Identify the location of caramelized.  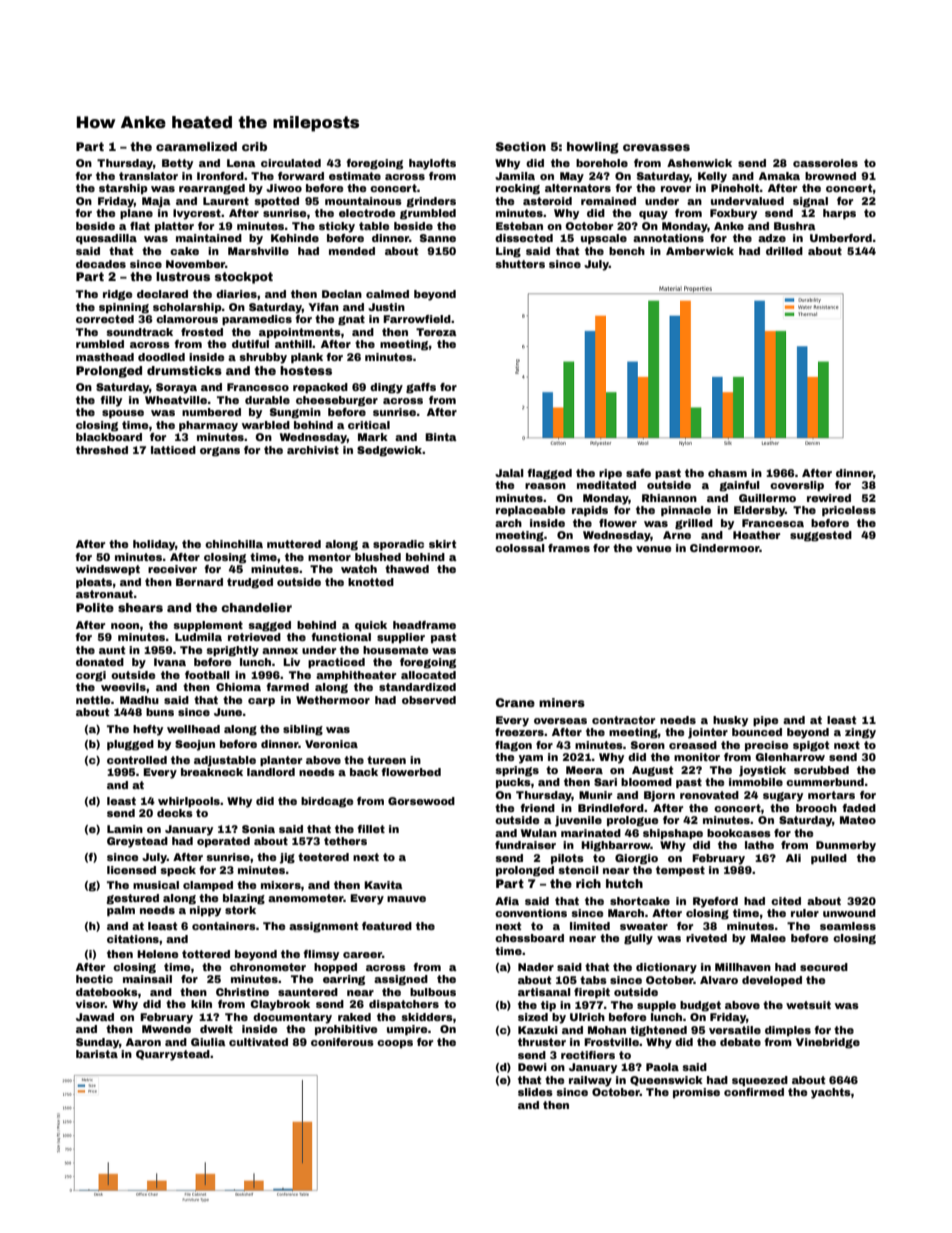
(196, 146).
